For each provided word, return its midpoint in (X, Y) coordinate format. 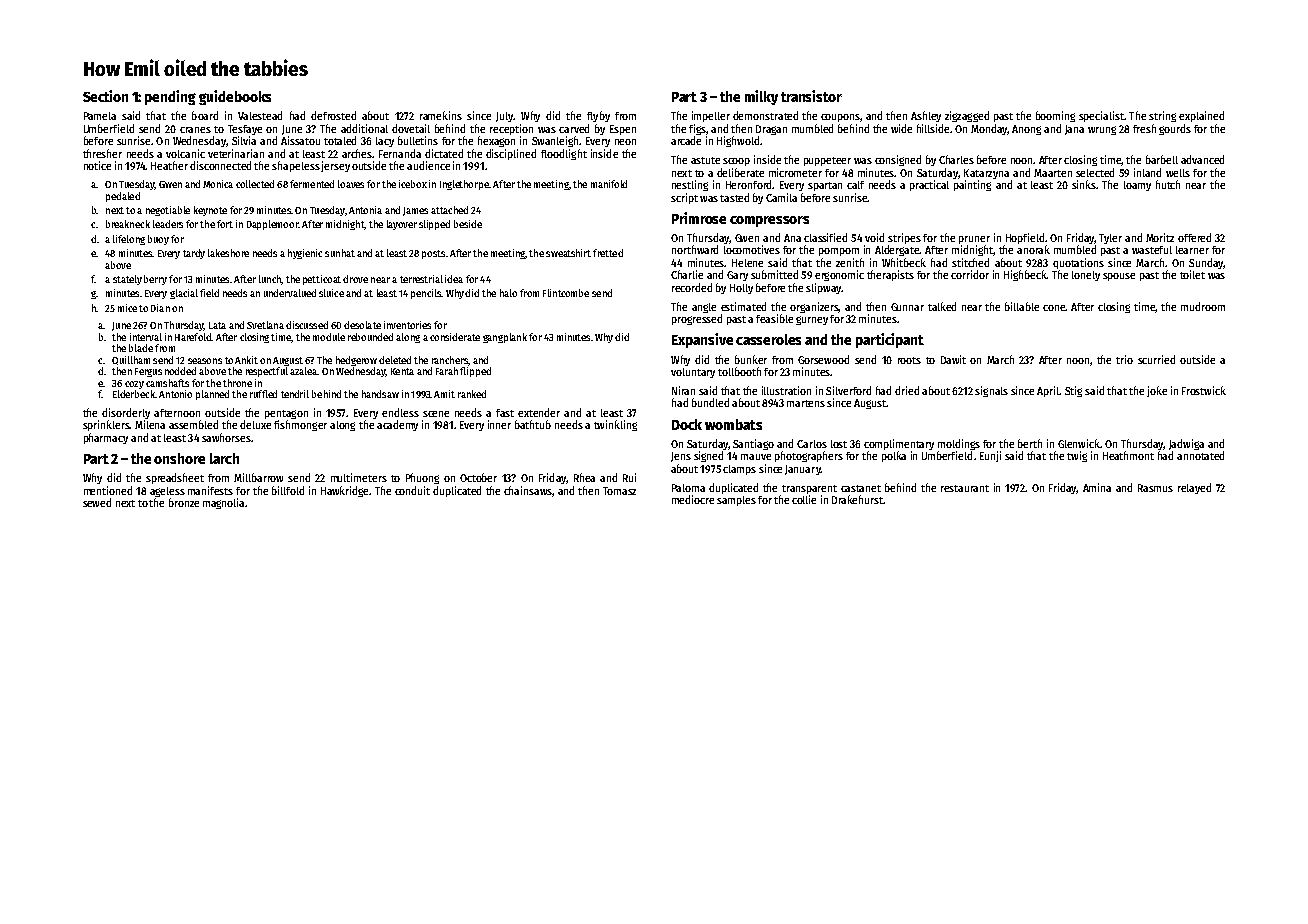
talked (942, 306)
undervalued (290, 293)
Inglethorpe (464, 185)
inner (499, 424)
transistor (811, 96)
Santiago (753, 444)
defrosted (333, 115)
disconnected (220, 165)
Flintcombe (566, 293)
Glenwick (1079, 443)
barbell (1162, 159)
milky (761, 97)
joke (1157, 391)
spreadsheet (175, 478)
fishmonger (300, 425)
